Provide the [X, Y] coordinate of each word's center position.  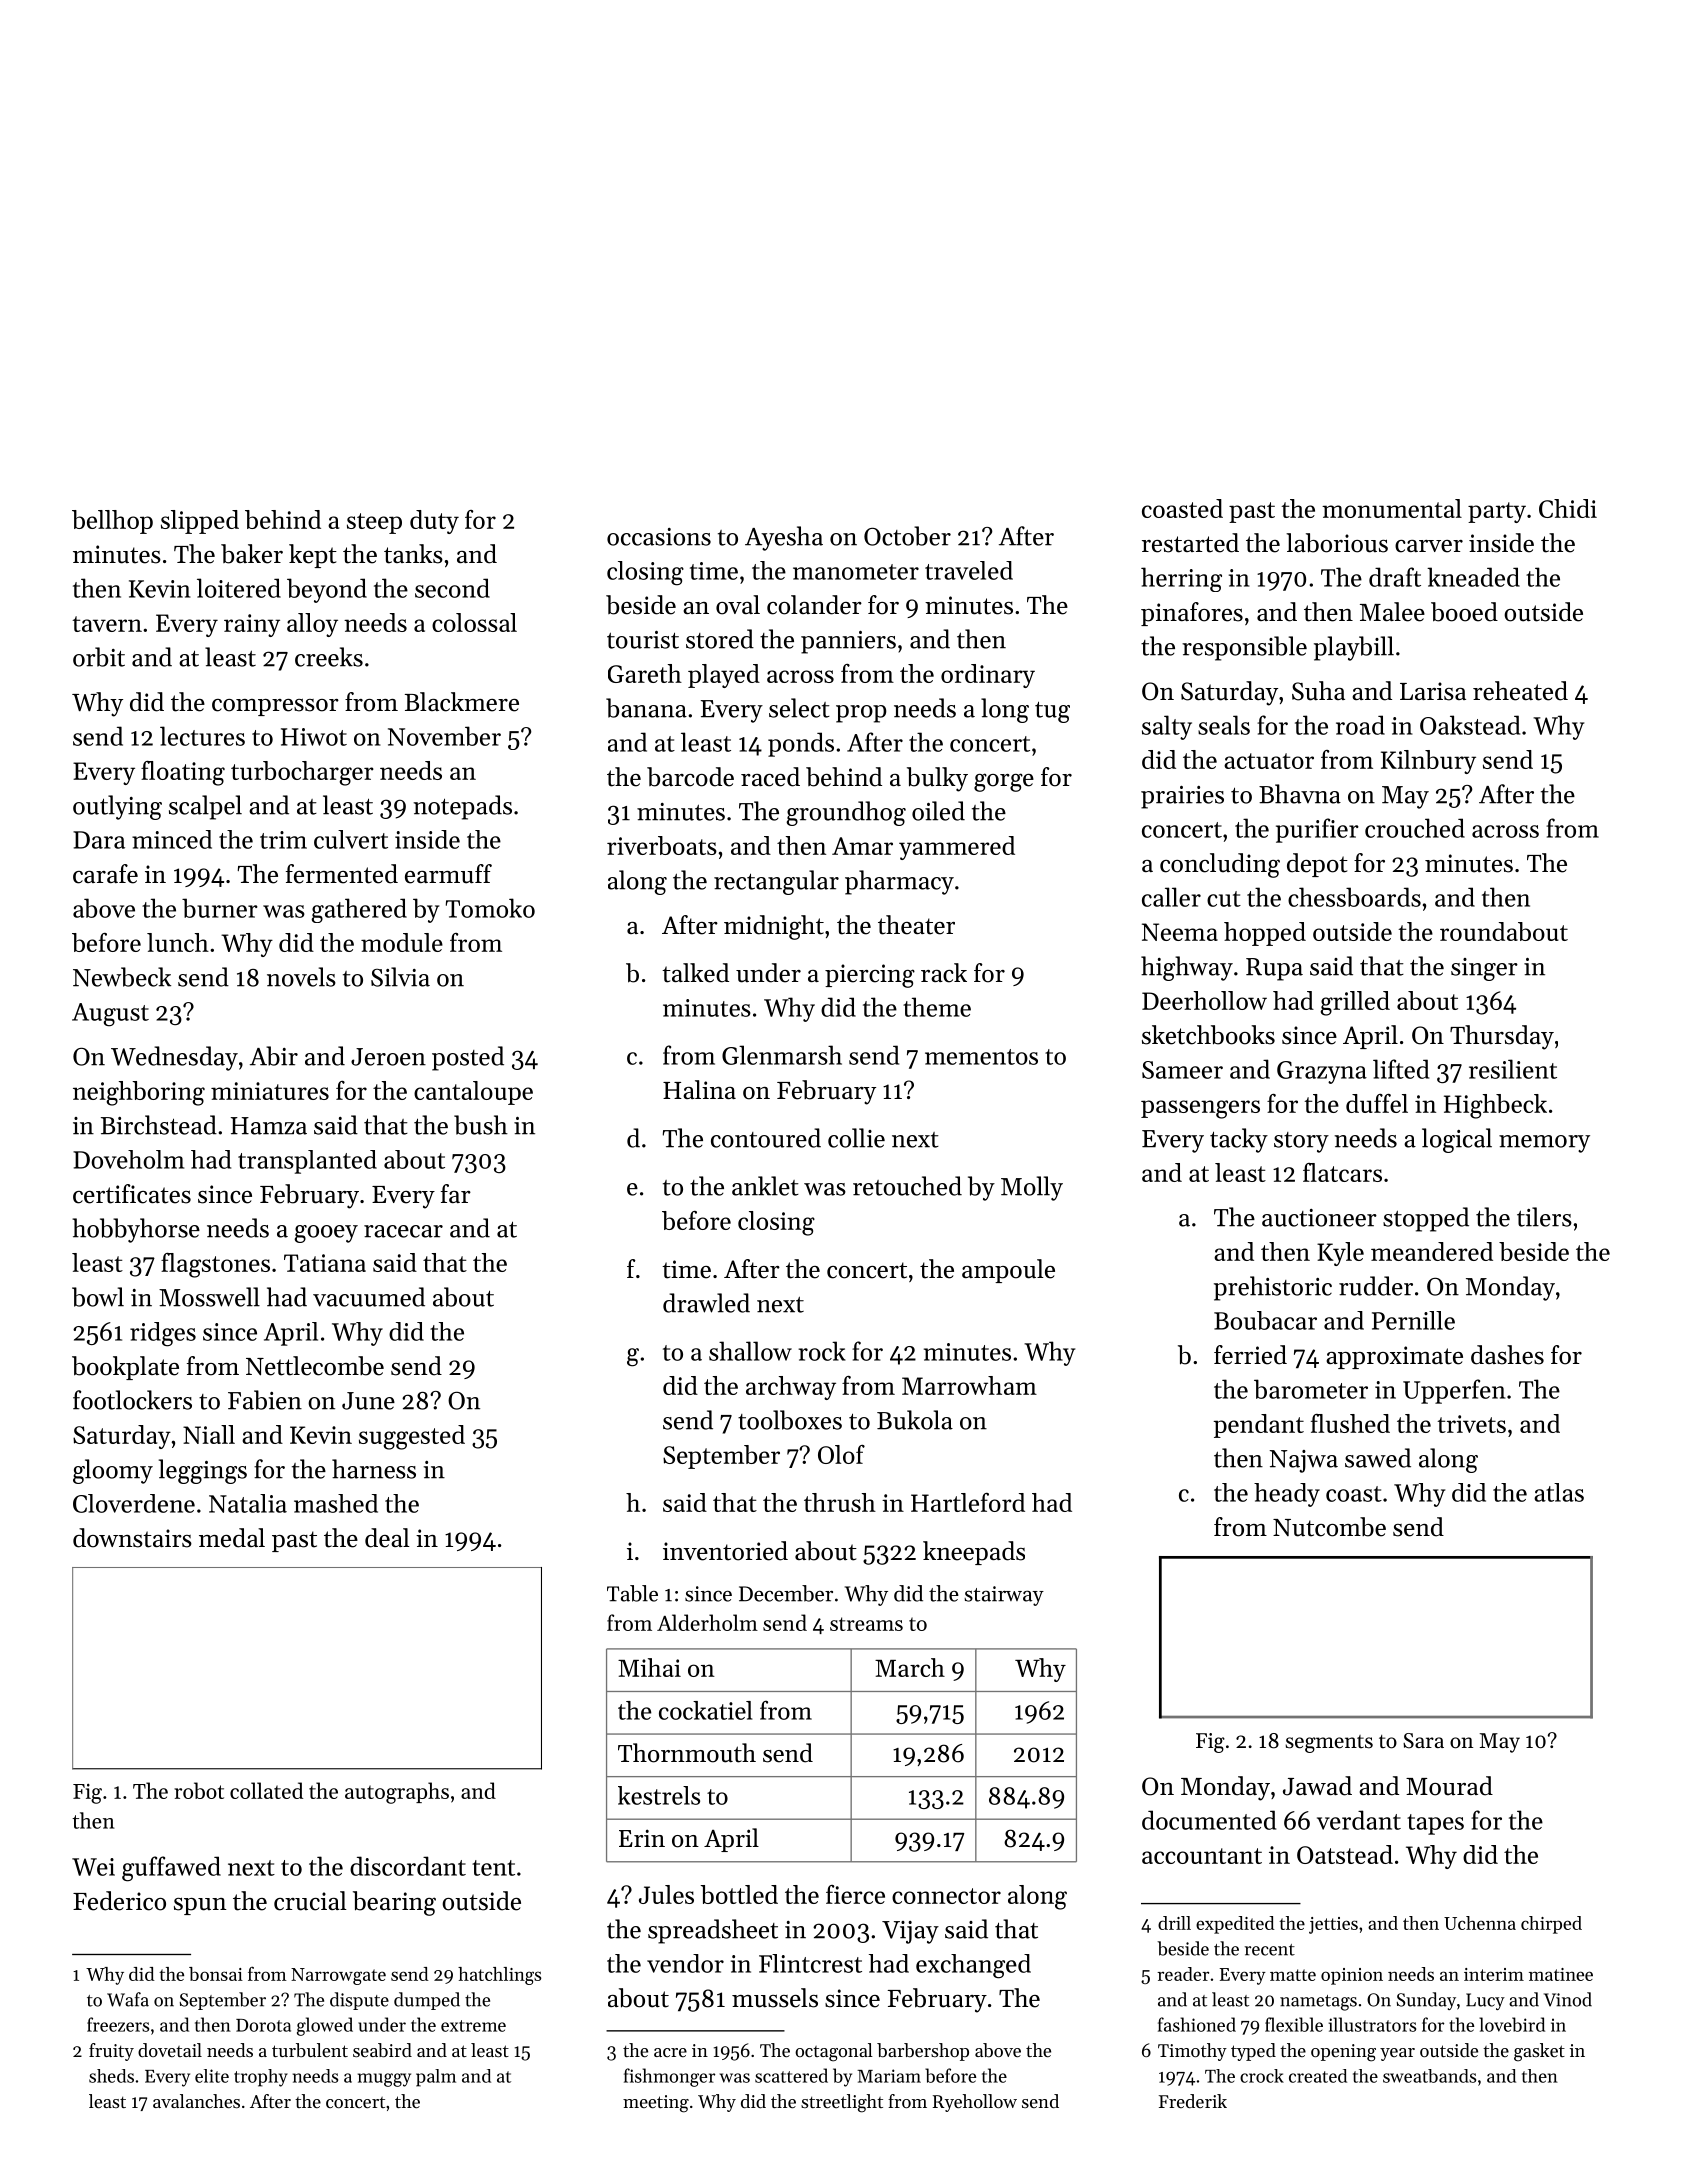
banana [646, 708]
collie [856, 1138]
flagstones [215, 1265]
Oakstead [1470, 725]
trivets [1471, 1424]
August [110, 1015]
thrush [840, 1502]
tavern [107, 624]
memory [1544, 1144]
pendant [1259, 1426]
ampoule [1008, 1271]
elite [212, 2076]
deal [387, 1538]
